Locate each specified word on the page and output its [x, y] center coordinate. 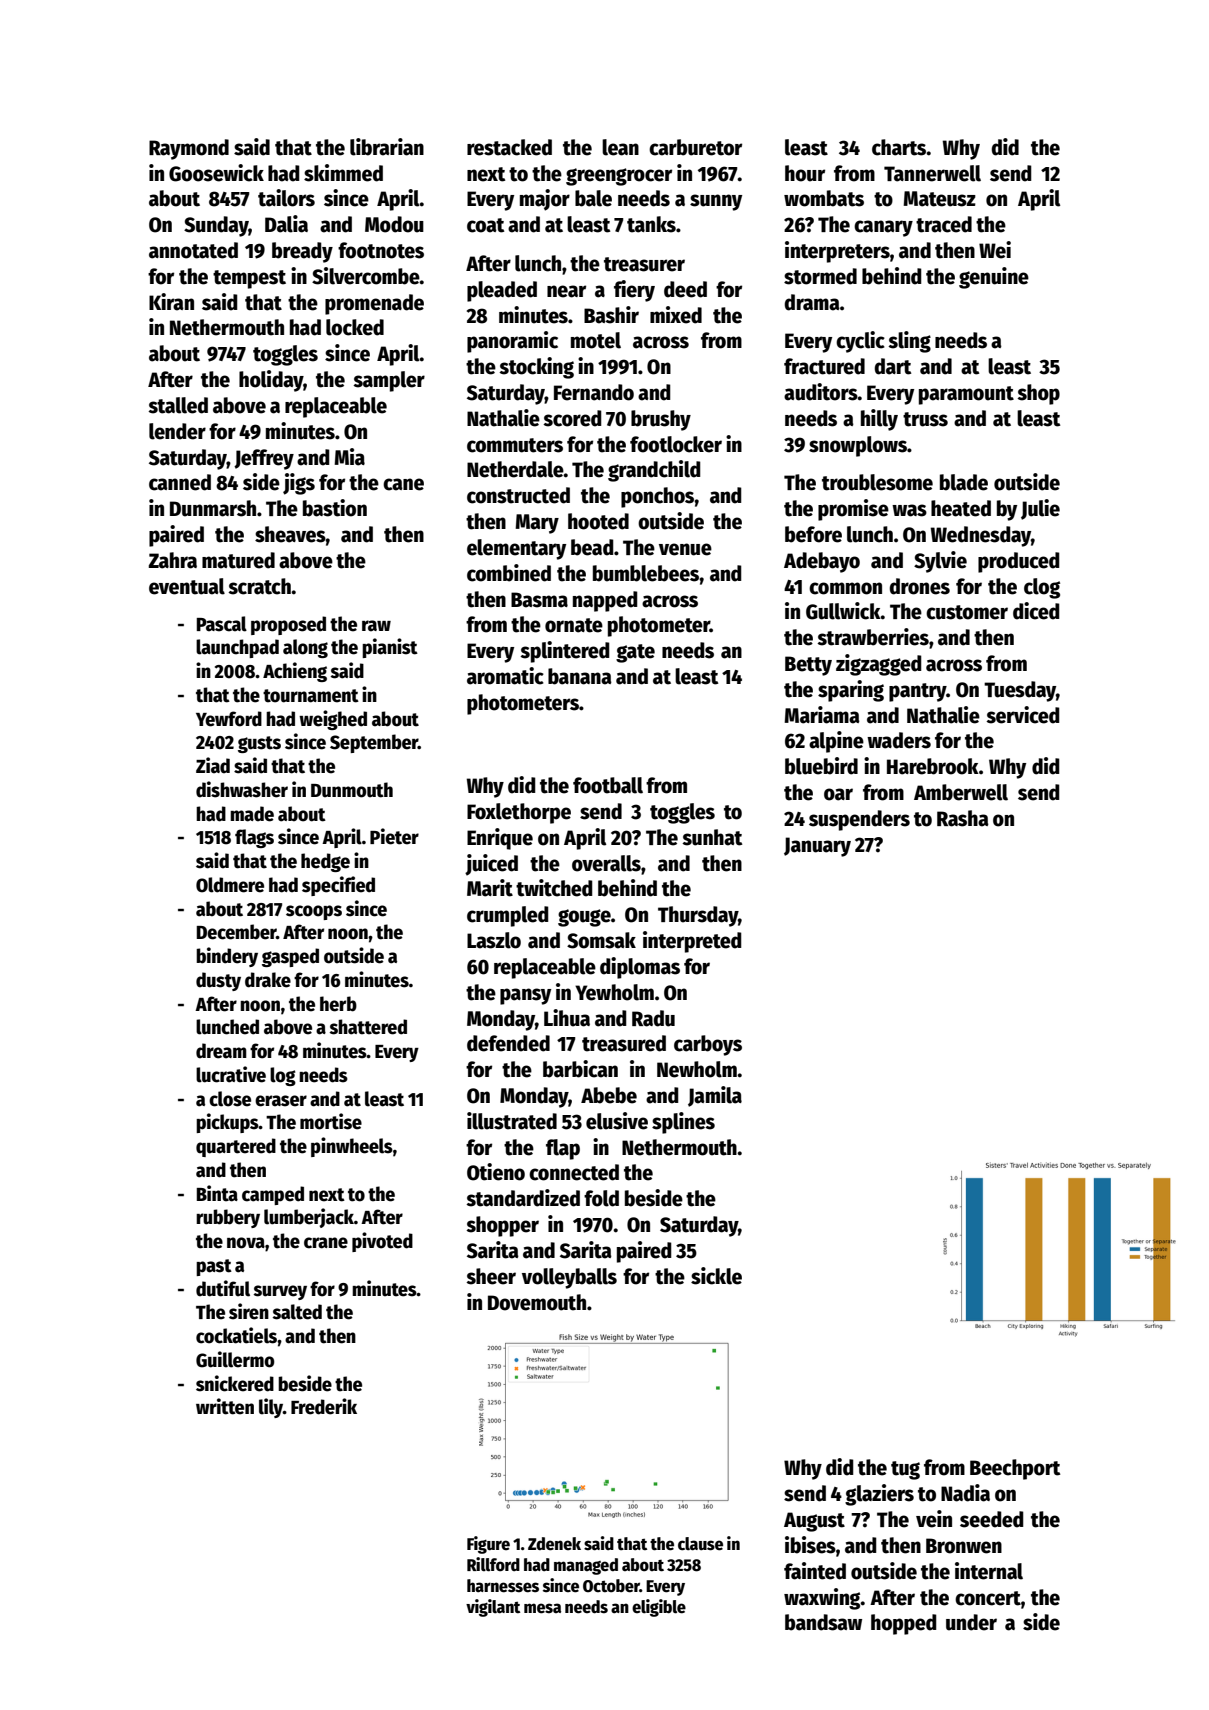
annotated [193, 250]
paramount [966, 395]
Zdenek [554, 1544]
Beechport [1015, 1469]
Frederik [324, 1406]
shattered [368, 1027]
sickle [716, 1276]
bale [593, 198]
